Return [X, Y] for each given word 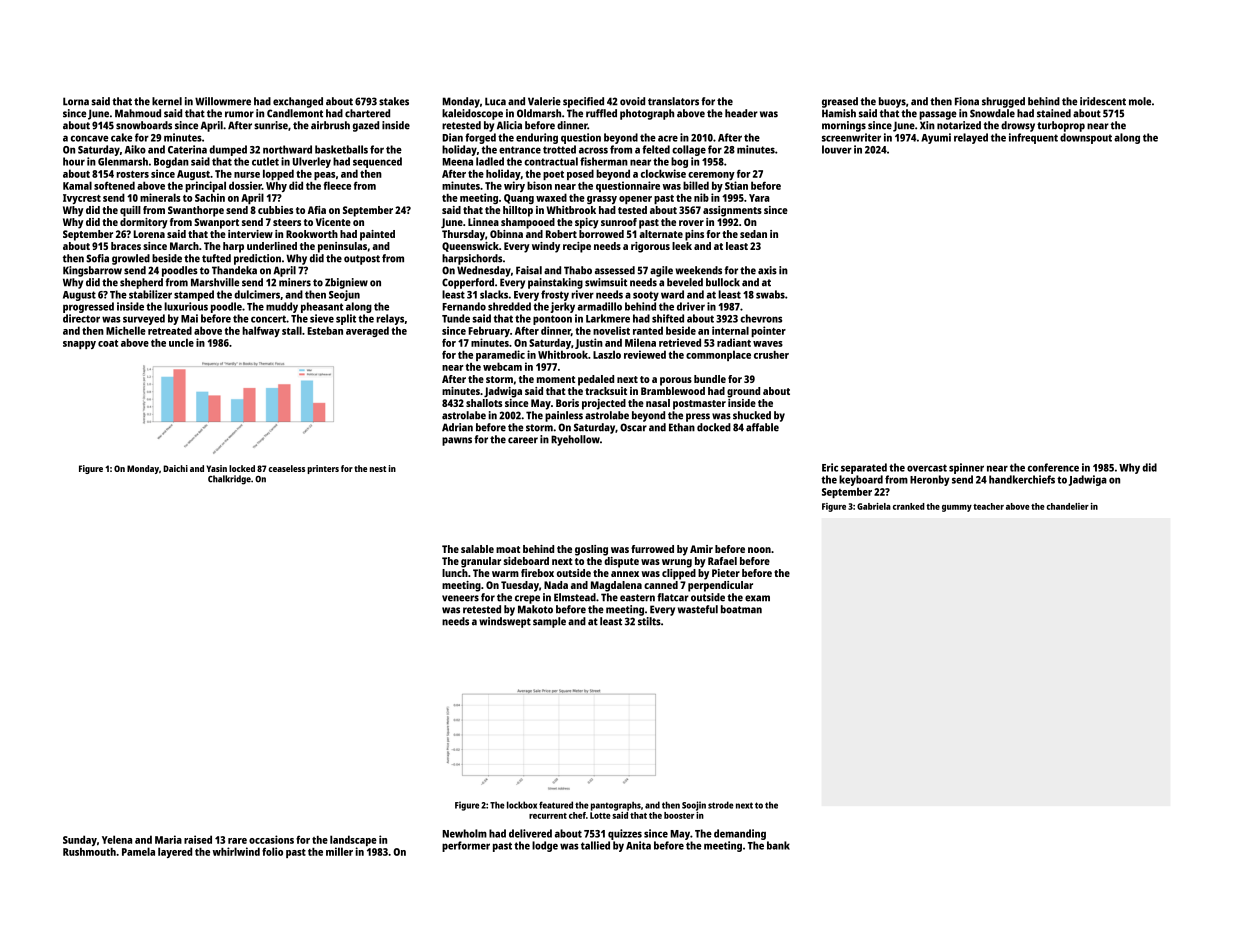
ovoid [632, 101]
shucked [752, 415]
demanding [740, 834]
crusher [771, 355]
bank [778, 845]
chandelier [1067, 506]
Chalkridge [229, 480]
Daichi [175, 468]
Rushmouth [89, 852]
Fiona [967, 101]
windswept [505, 622]
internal [730, 330]
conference [1053, 467]
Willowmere [223, 101]
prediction [257, 259]
